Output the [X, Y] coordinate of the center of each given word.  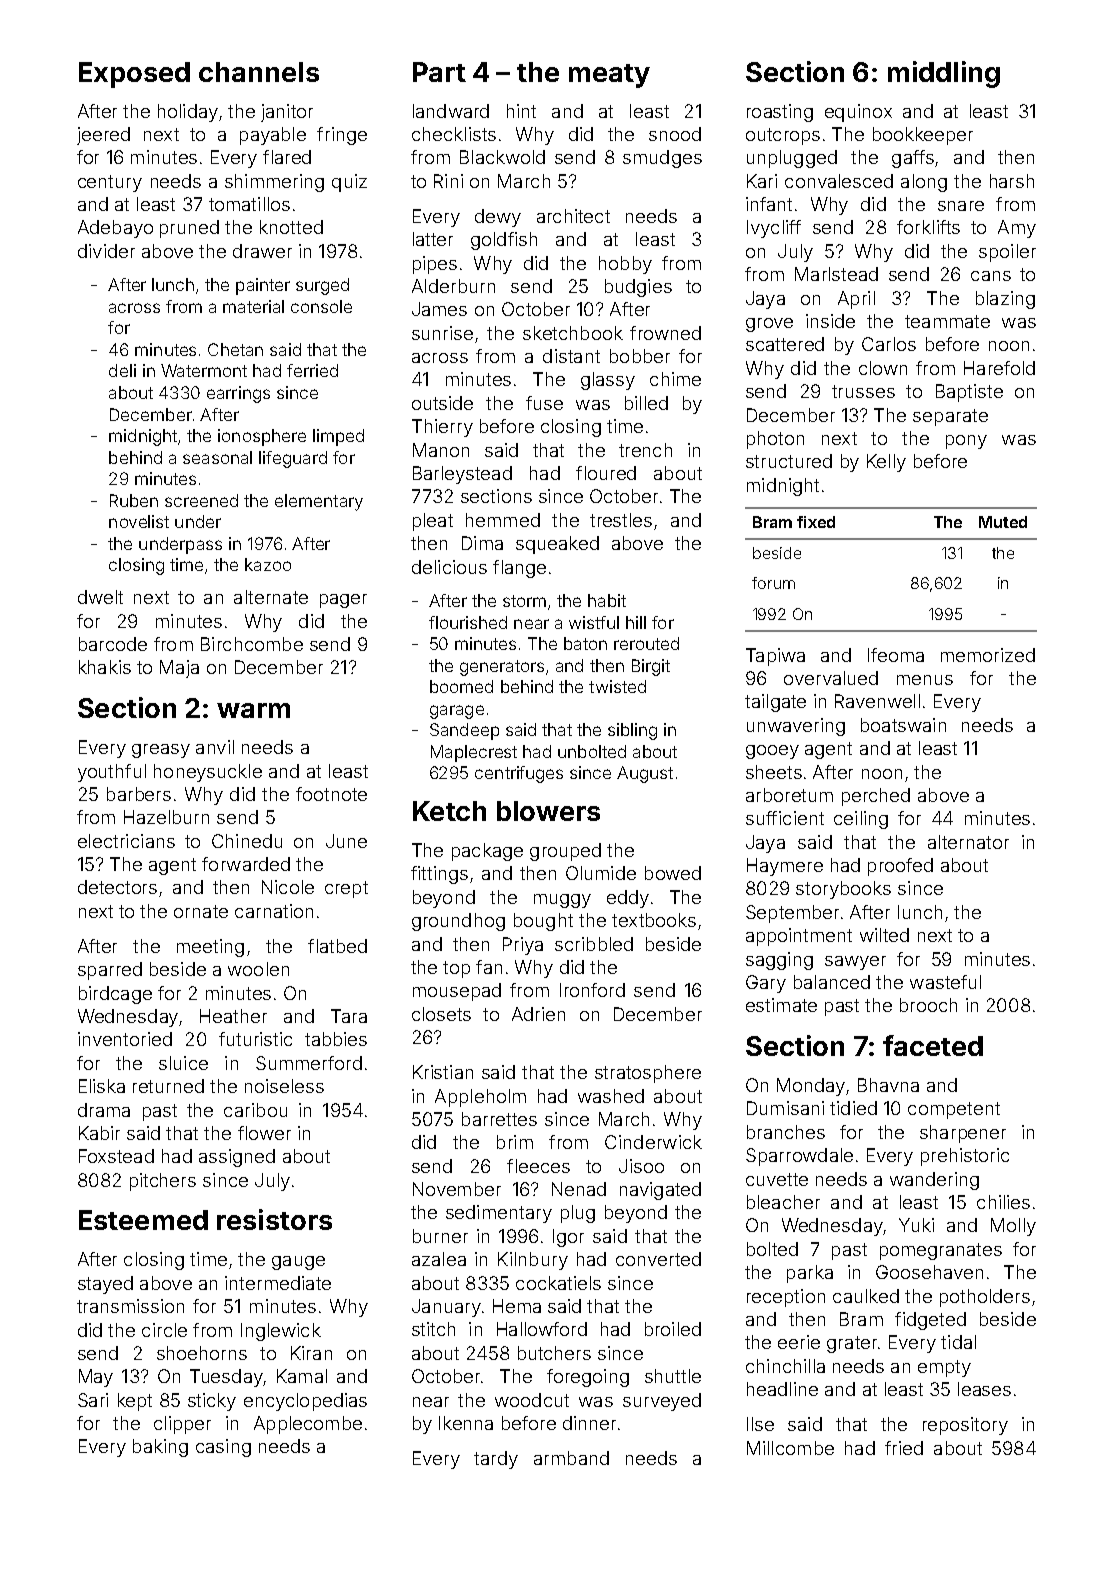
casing [223, 1448]
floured [606, 473]
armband [571, 1458]
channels [259, 72]
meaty [609, 76]
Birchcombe [252, 644]
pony [966, 442]
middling [944, 74]
